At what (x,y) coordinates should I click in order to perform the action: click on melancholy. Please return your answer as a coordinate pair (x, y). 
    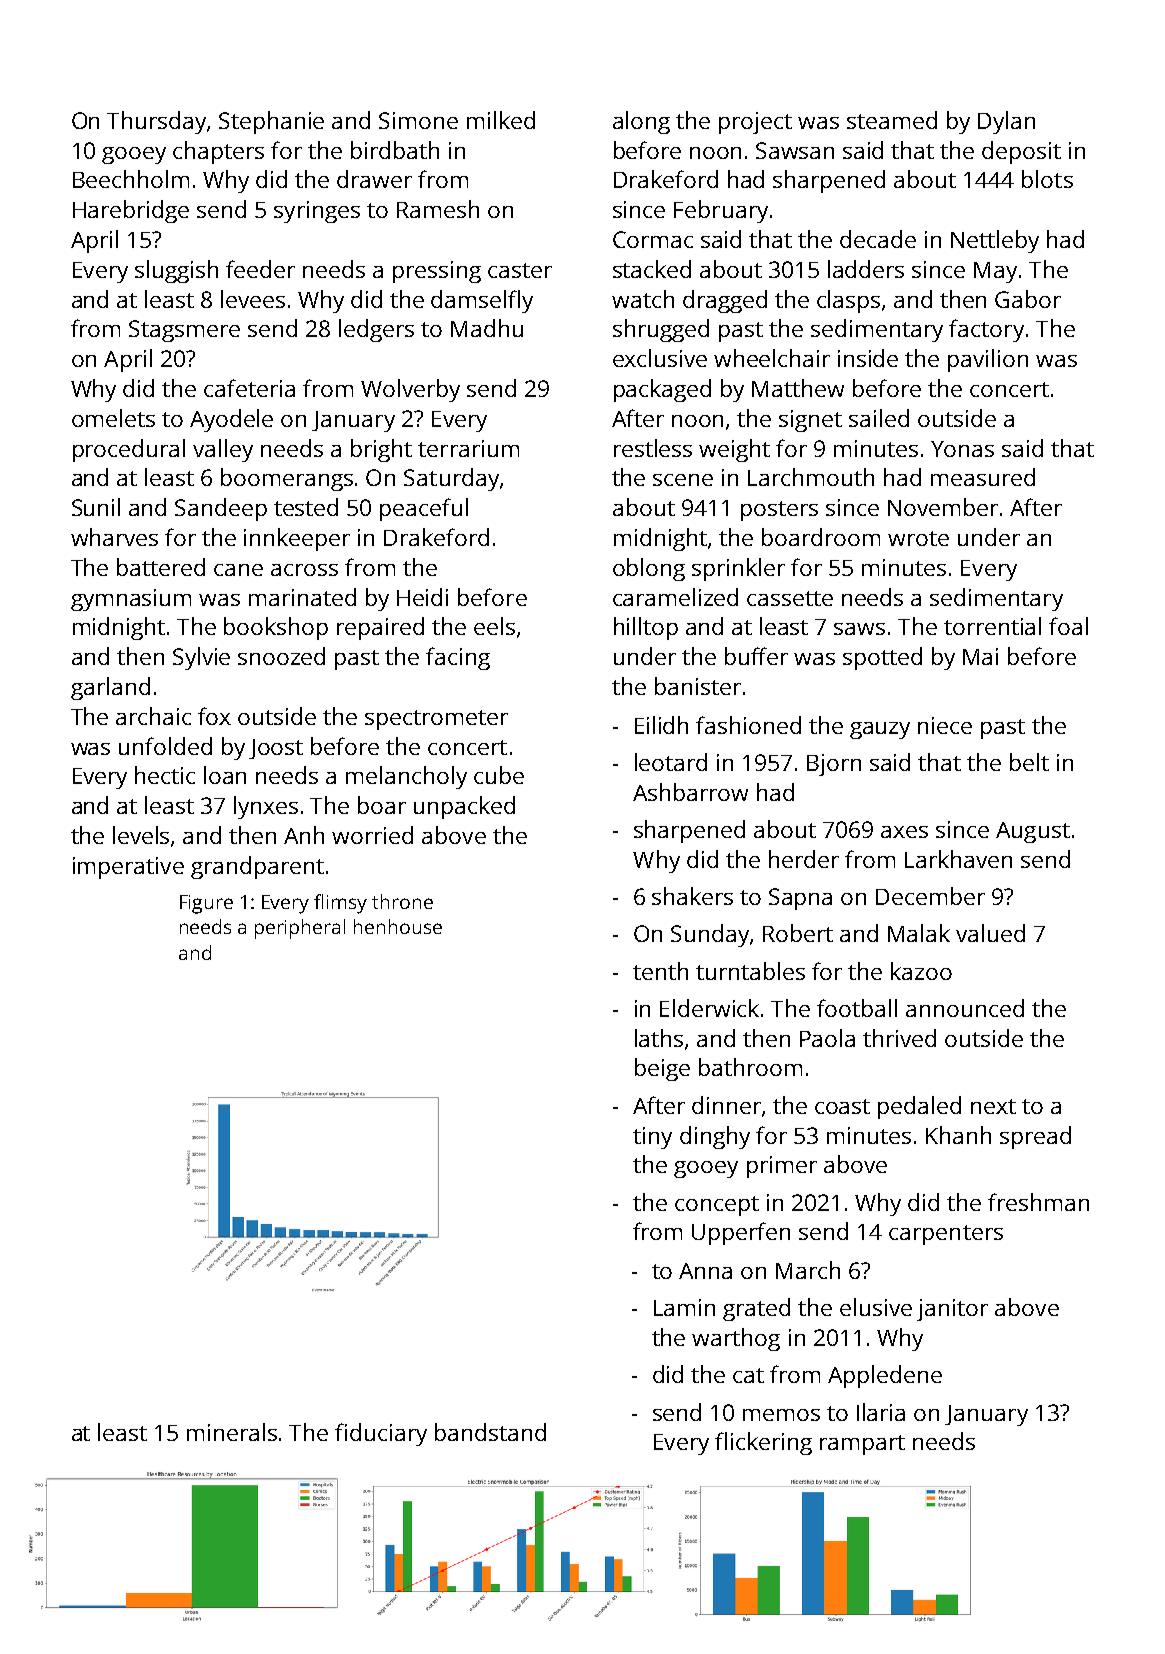
    Looking at the image, I should click on (406, 777).
